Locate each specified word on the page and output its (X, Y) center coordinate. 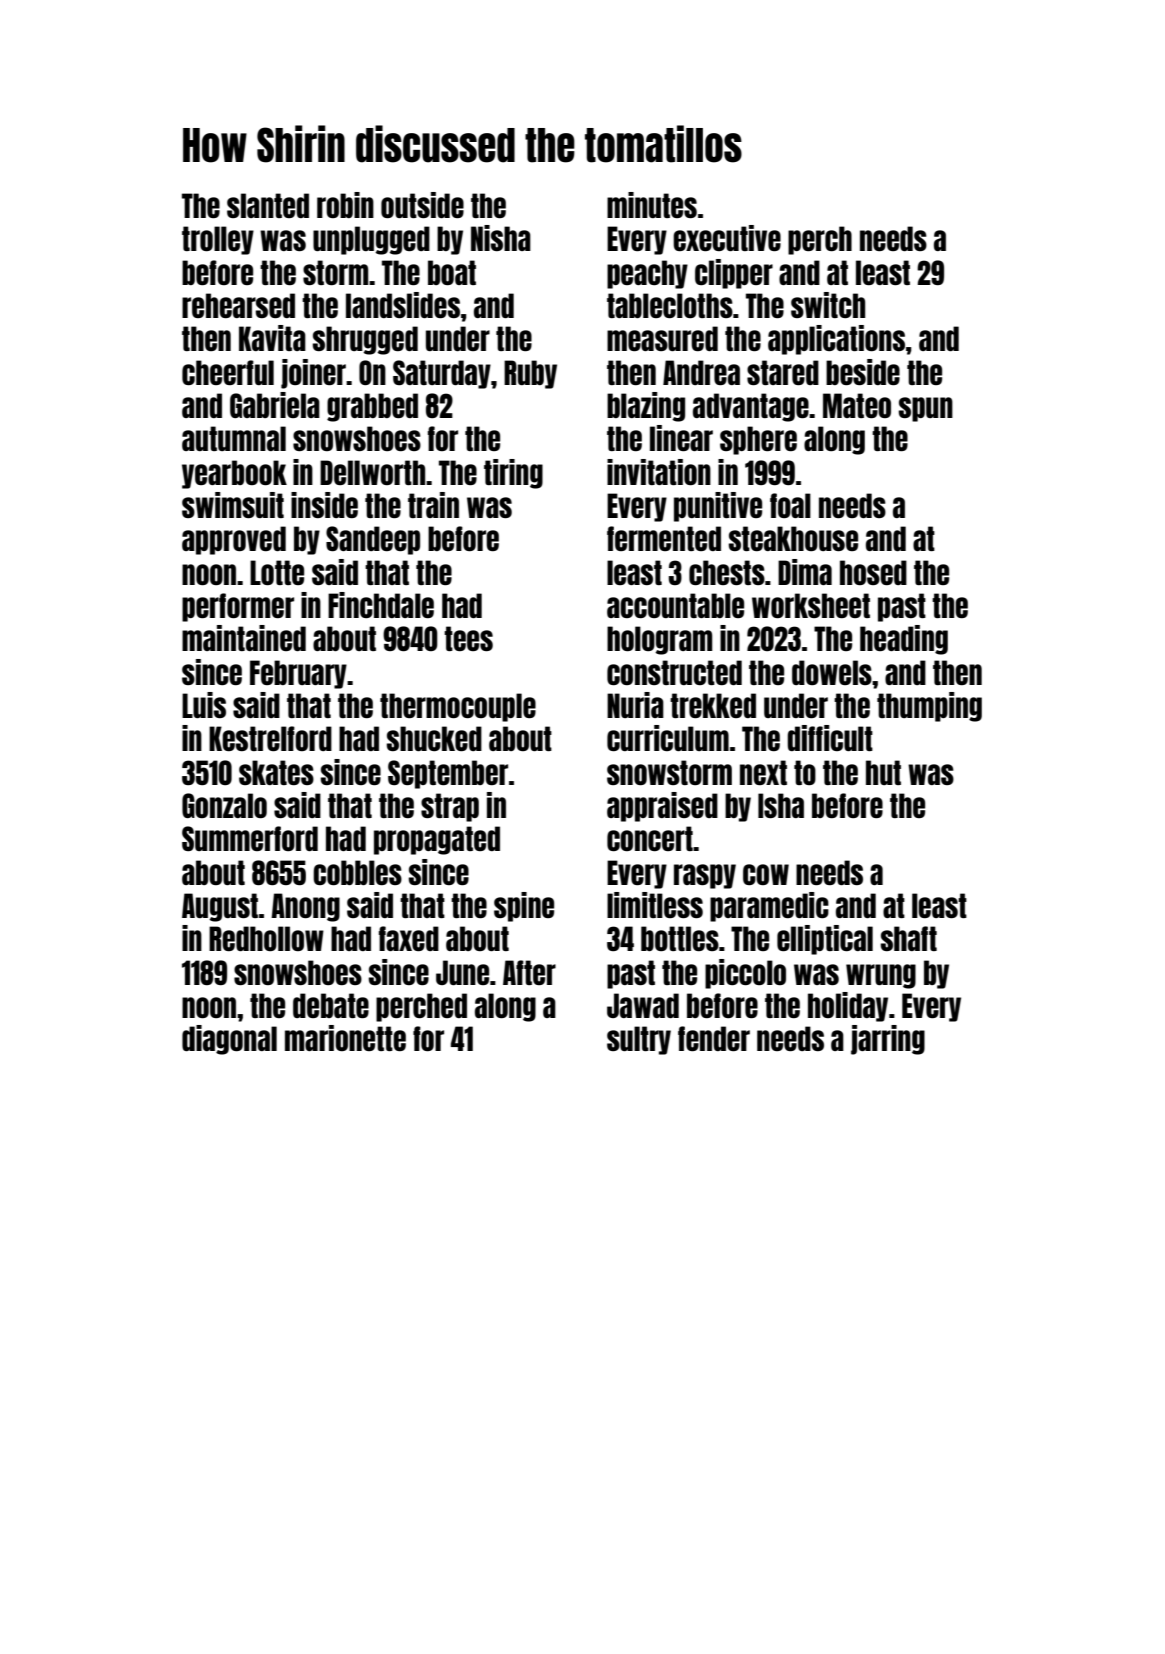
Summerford (250, 838)
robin (345, 205)
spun (926, 409)
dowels (832, 672)
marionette (345, 1038)
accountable (675, 605)
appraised (662, 807)
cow (766, 874)
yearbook (234, 474)
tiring (513, 474)
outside (422, 205)
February (298, 674)
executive (727, 238)
